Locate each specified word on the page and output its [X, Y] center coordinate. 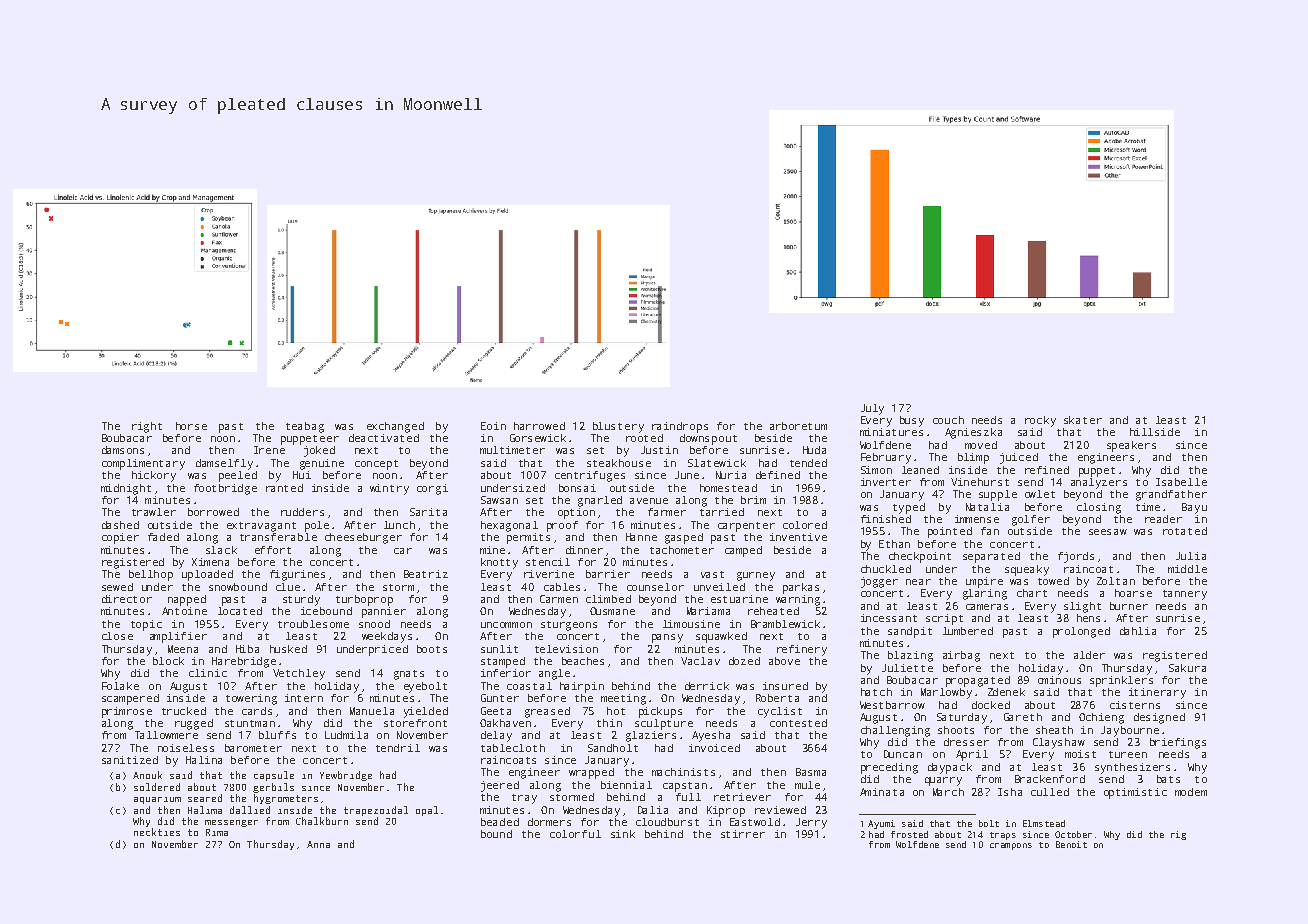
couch [948, 420]
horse [191, 426]
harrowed [539, 426]
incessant [889, 618]
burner [1129, 606]
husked [288, 649]
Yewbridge [346, 776]
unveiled [719, 587]
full [688, 797]
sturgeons [569, 626]
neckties [157, 832]
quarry [943, 781]
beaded [500, 822]
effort [273, 550]
